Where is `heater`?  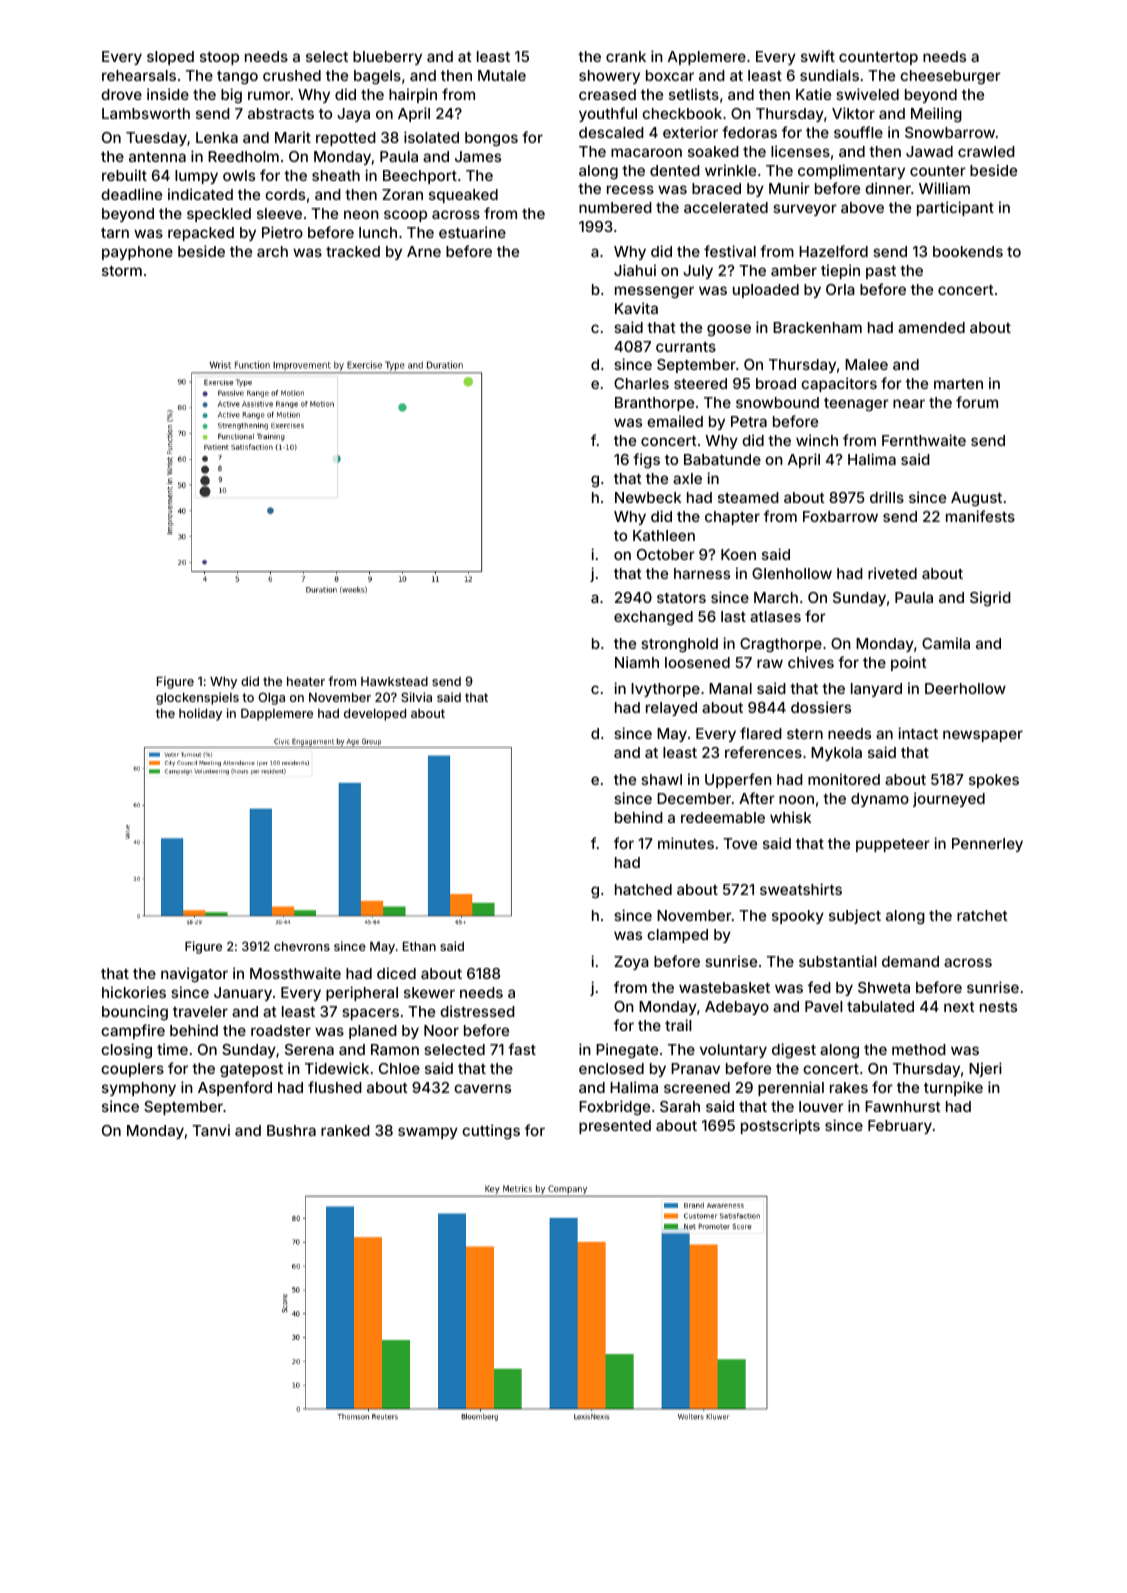
heater is located at coordinates (306, 681).
